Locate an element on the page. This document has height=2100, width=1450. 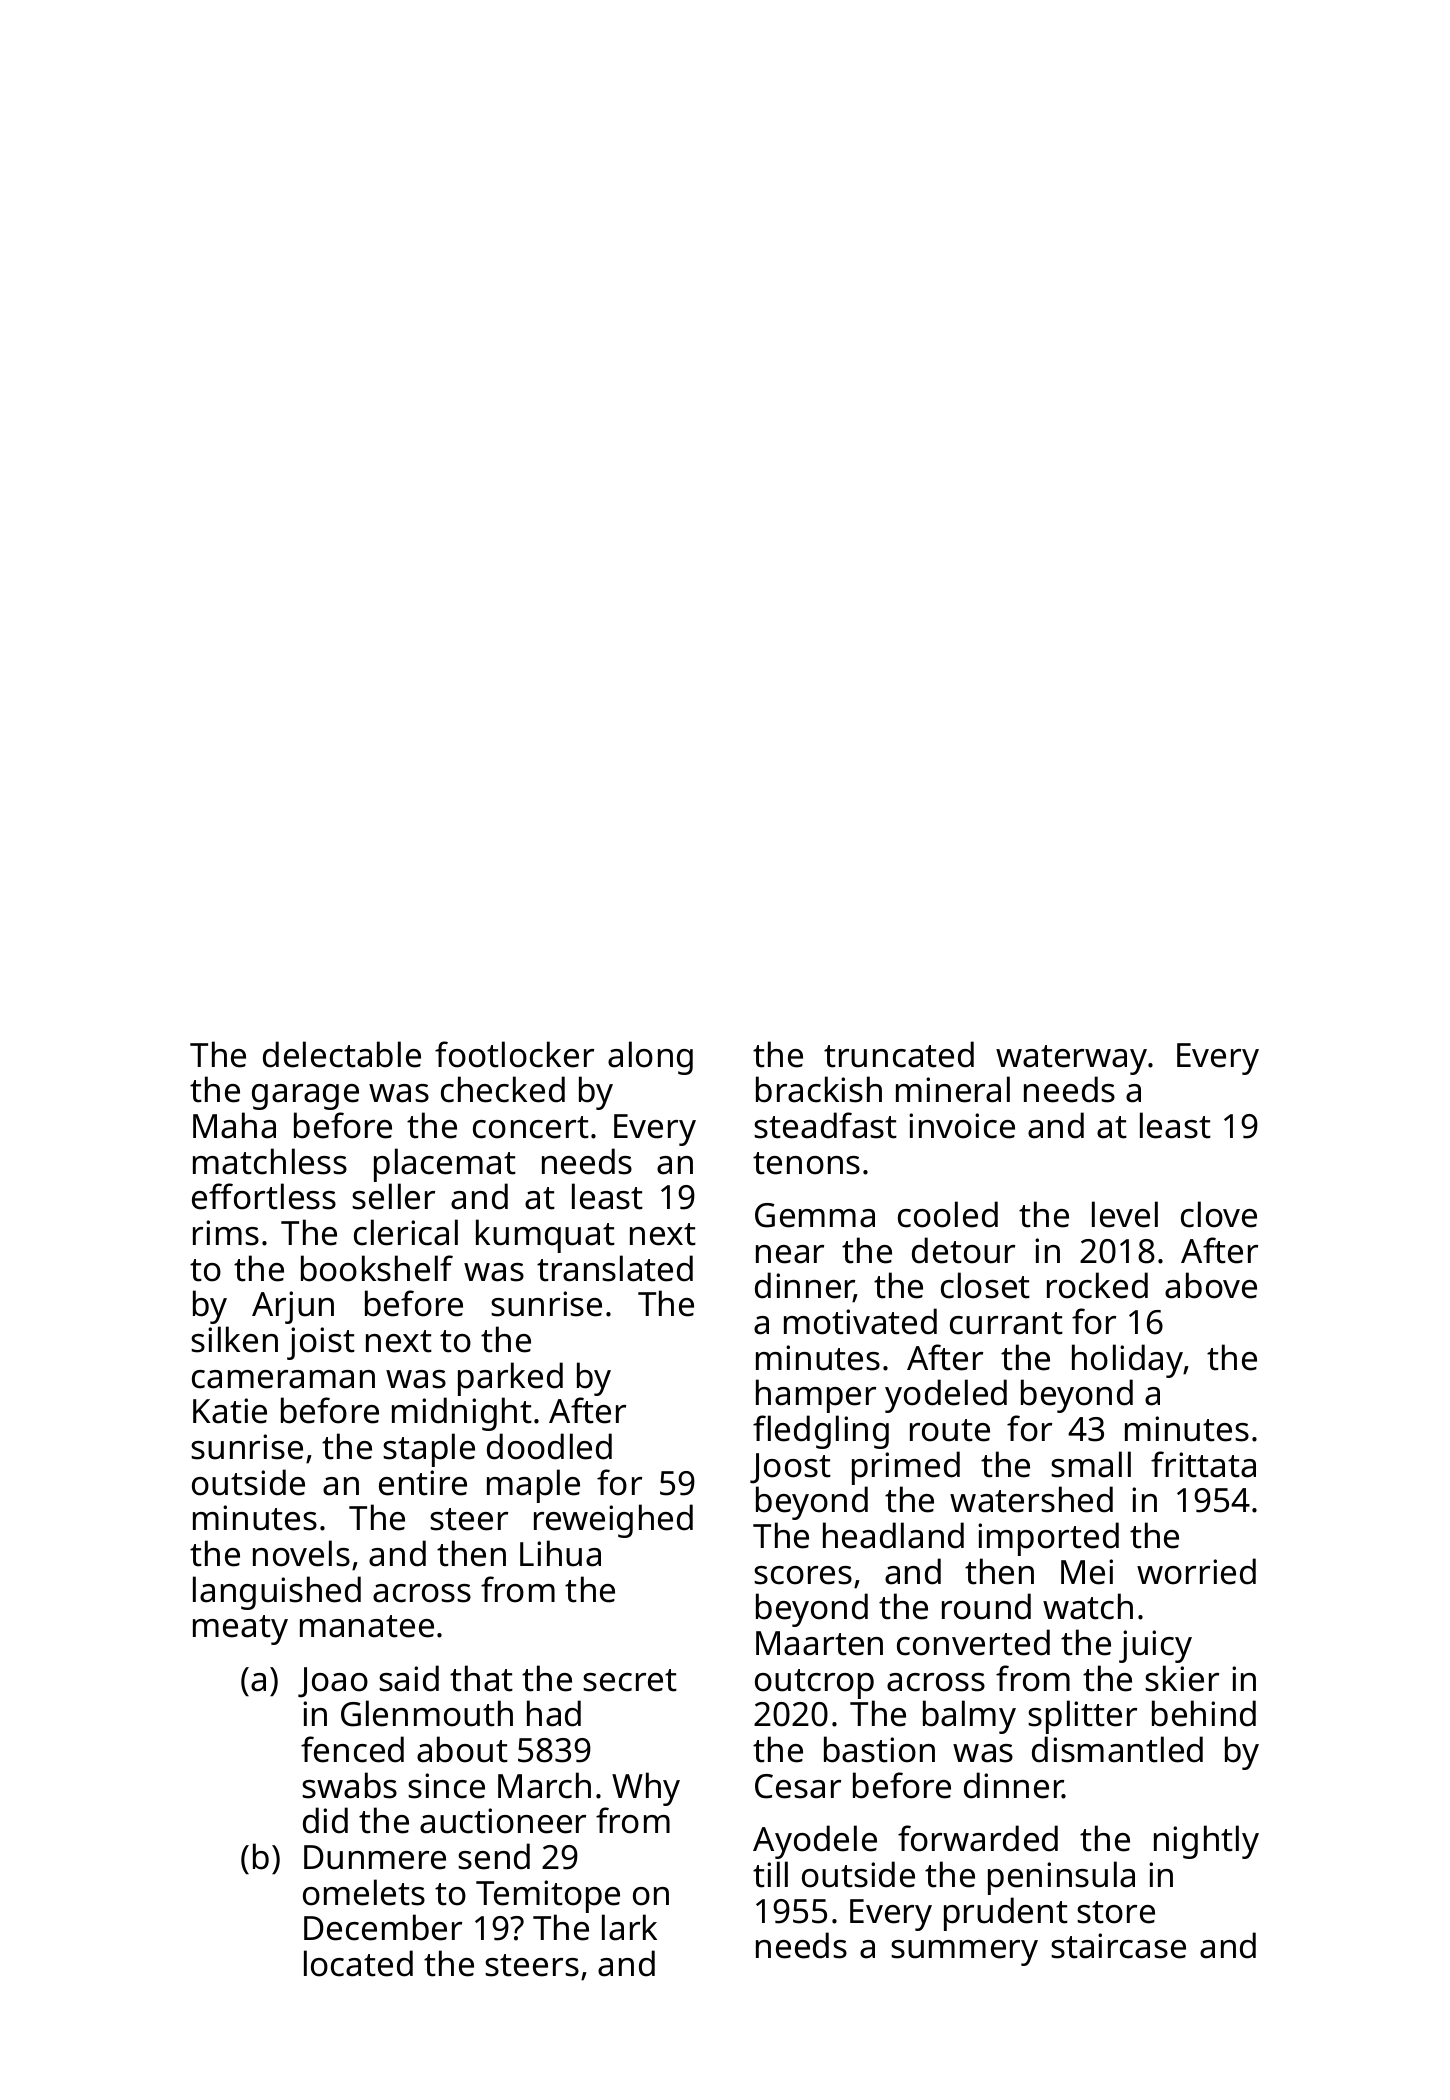
cooled is located at coordinates (948, 1214).
